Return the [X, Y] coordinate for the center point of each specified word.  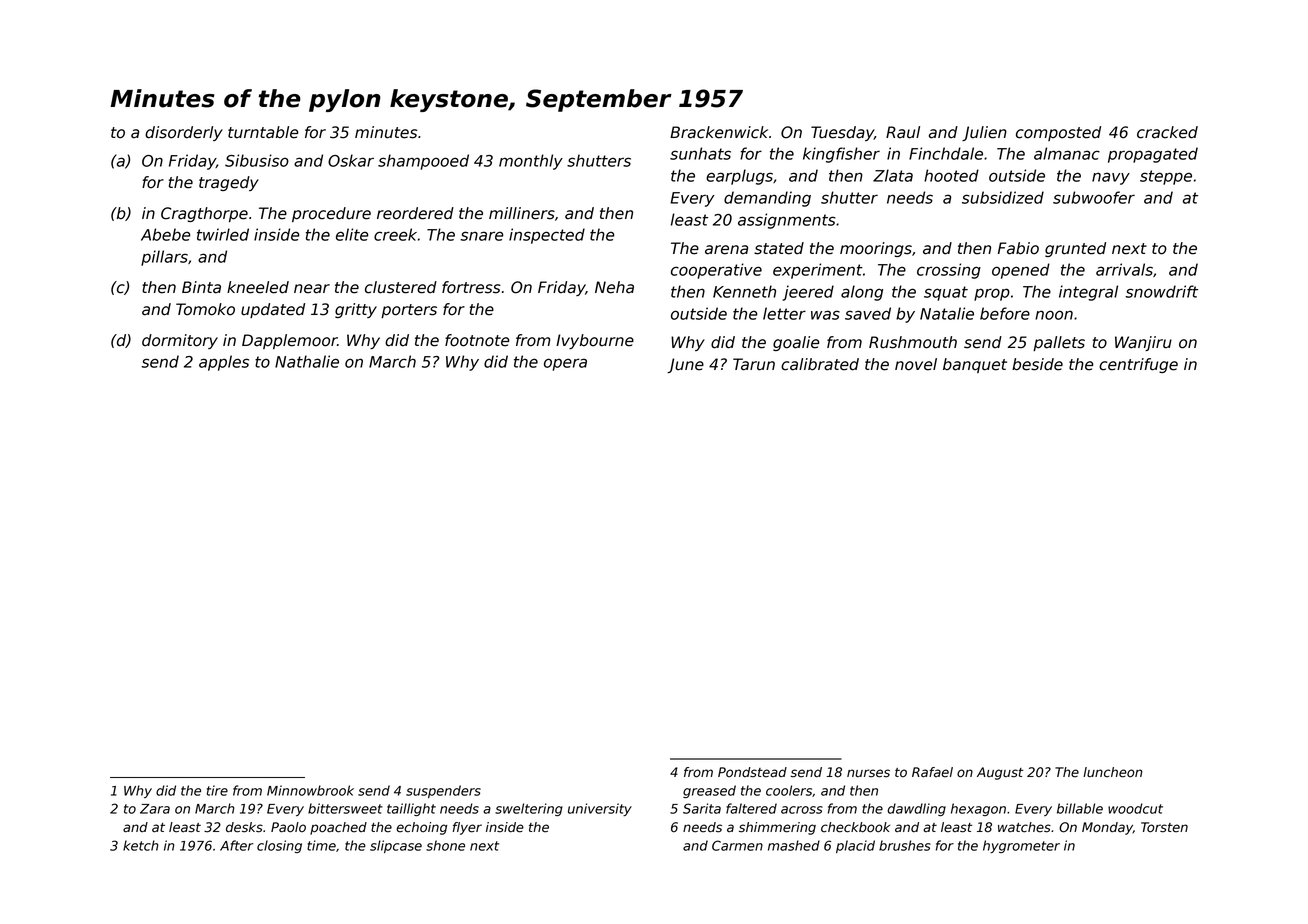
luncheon [1113, 772]
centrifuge [1138, 365]
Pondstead [752, 772]
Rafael [932, 772]
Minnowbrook [310, 790]
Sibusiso [257, 160]
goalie [796, 343]
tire [217, 790]
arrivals [1124, 269]
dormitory [180, 341]
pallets [1059, 343]
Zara [155, 809]
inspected [547, 236]
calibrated [820, 364]
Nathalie [307, 361]
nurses [868, 773]
